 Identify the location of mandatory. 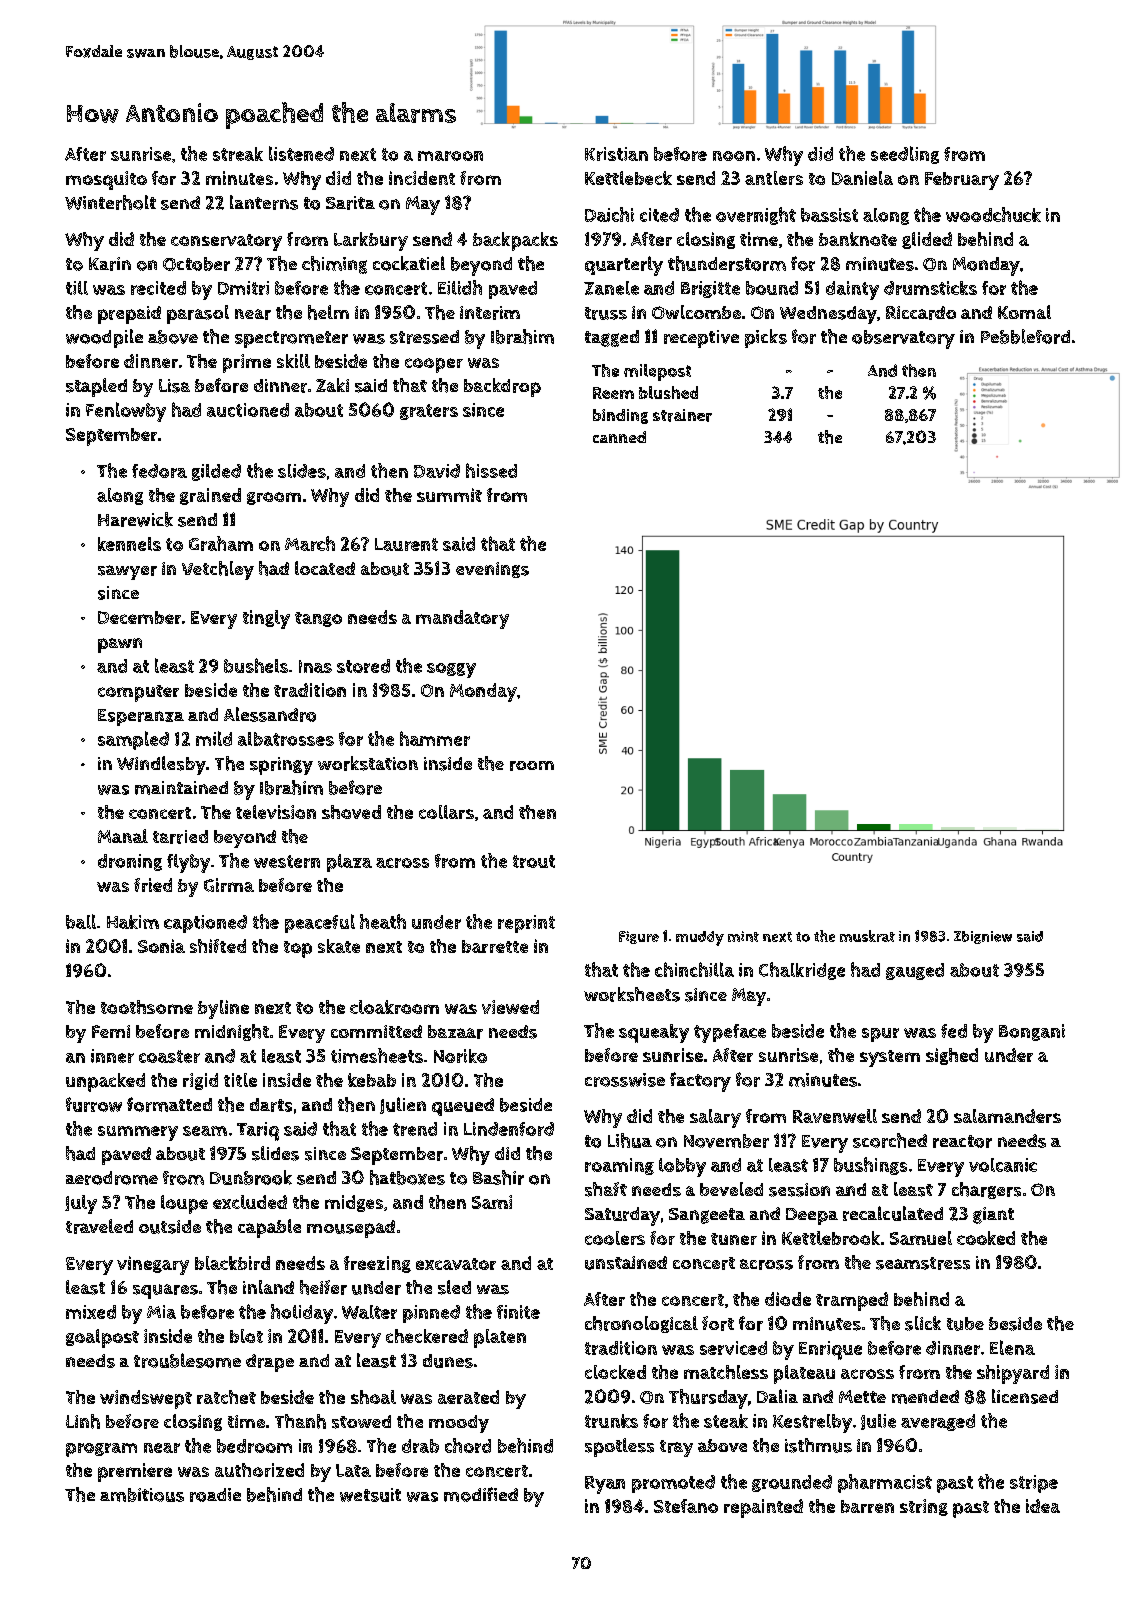
(462, 619).
